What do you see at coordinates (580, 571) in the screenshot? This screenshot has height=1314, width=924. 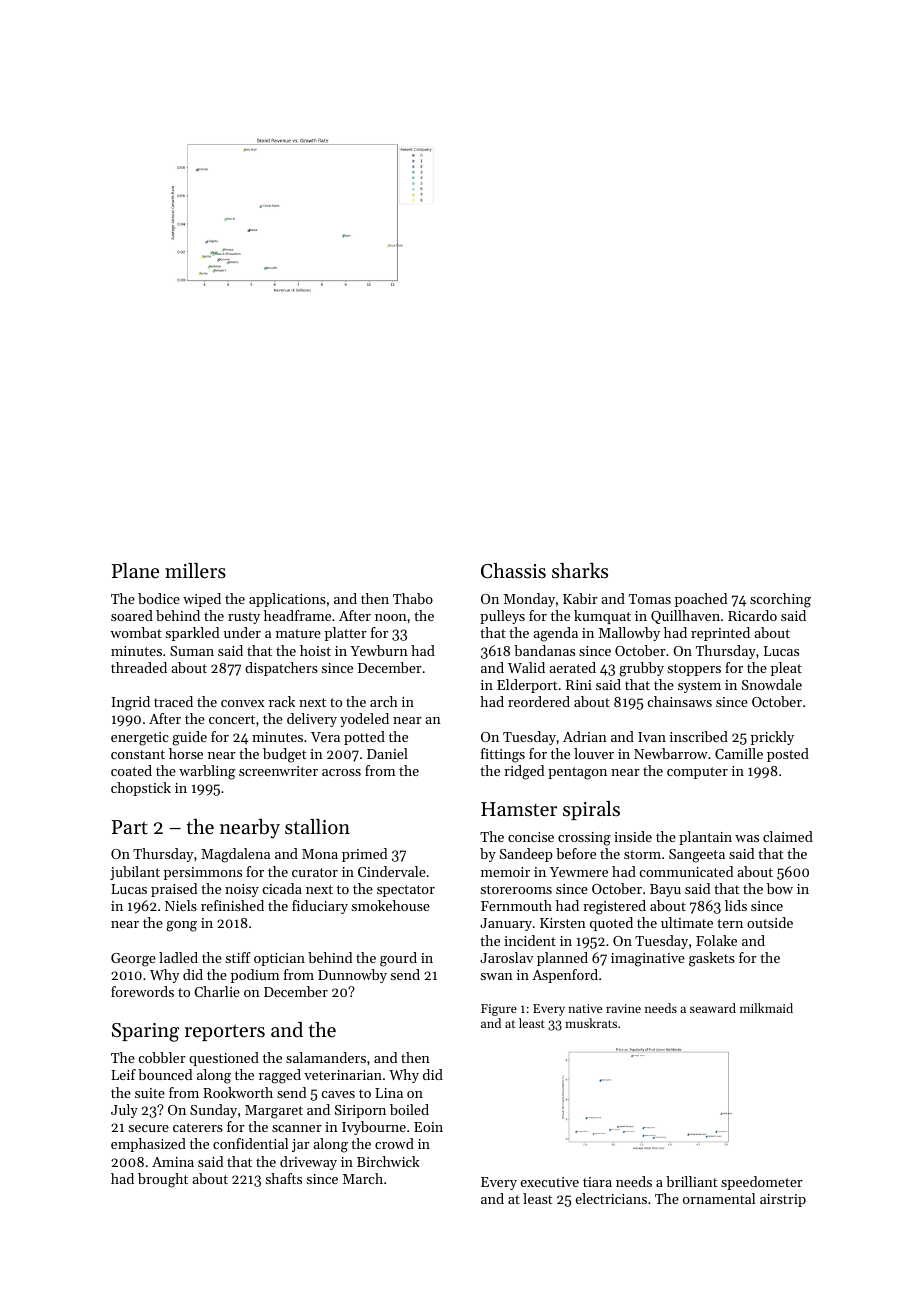 I see `sharks` at bounding box center [580, 571].
